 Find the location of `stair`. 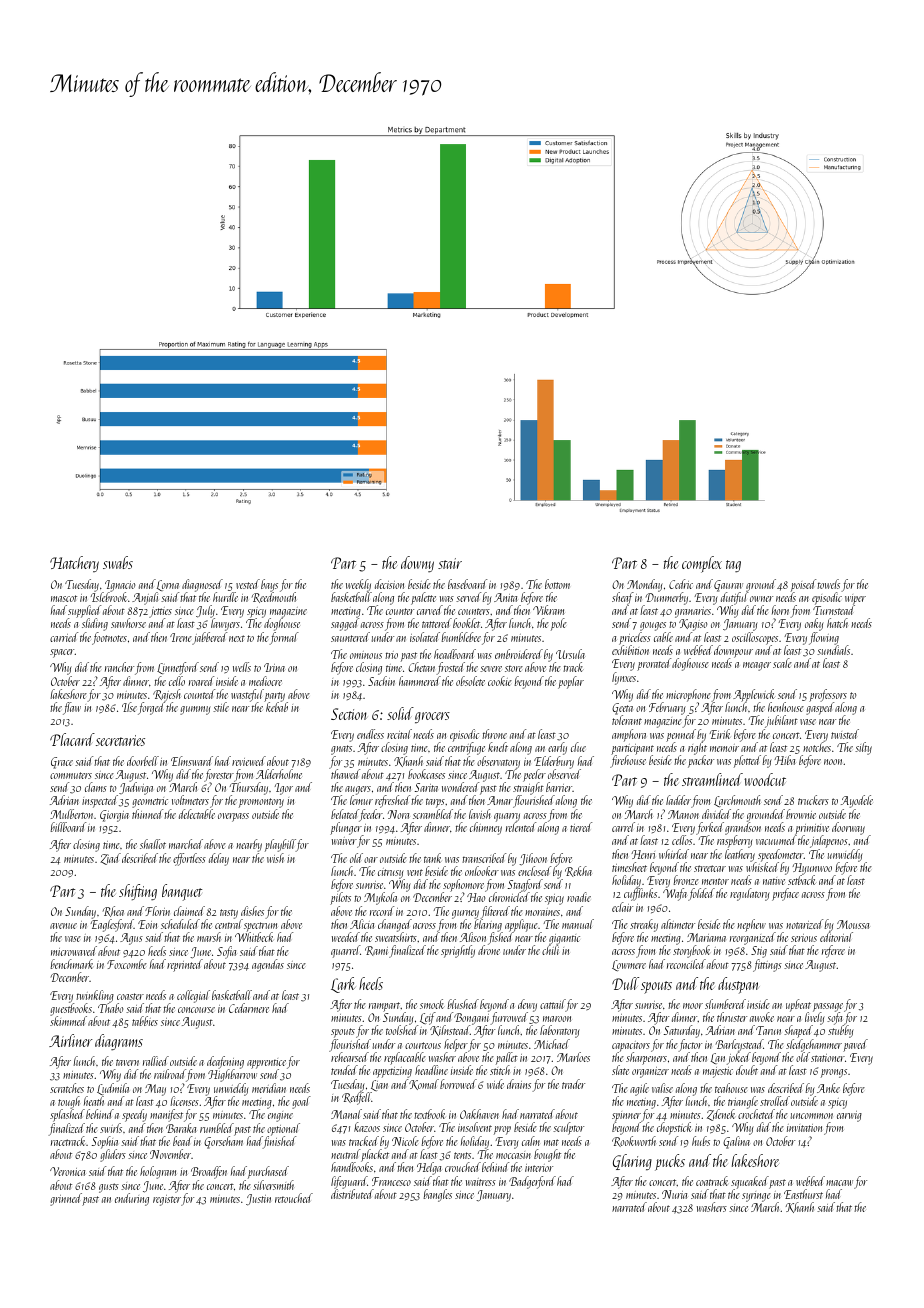

stair is located at coordinates (450, 563).
